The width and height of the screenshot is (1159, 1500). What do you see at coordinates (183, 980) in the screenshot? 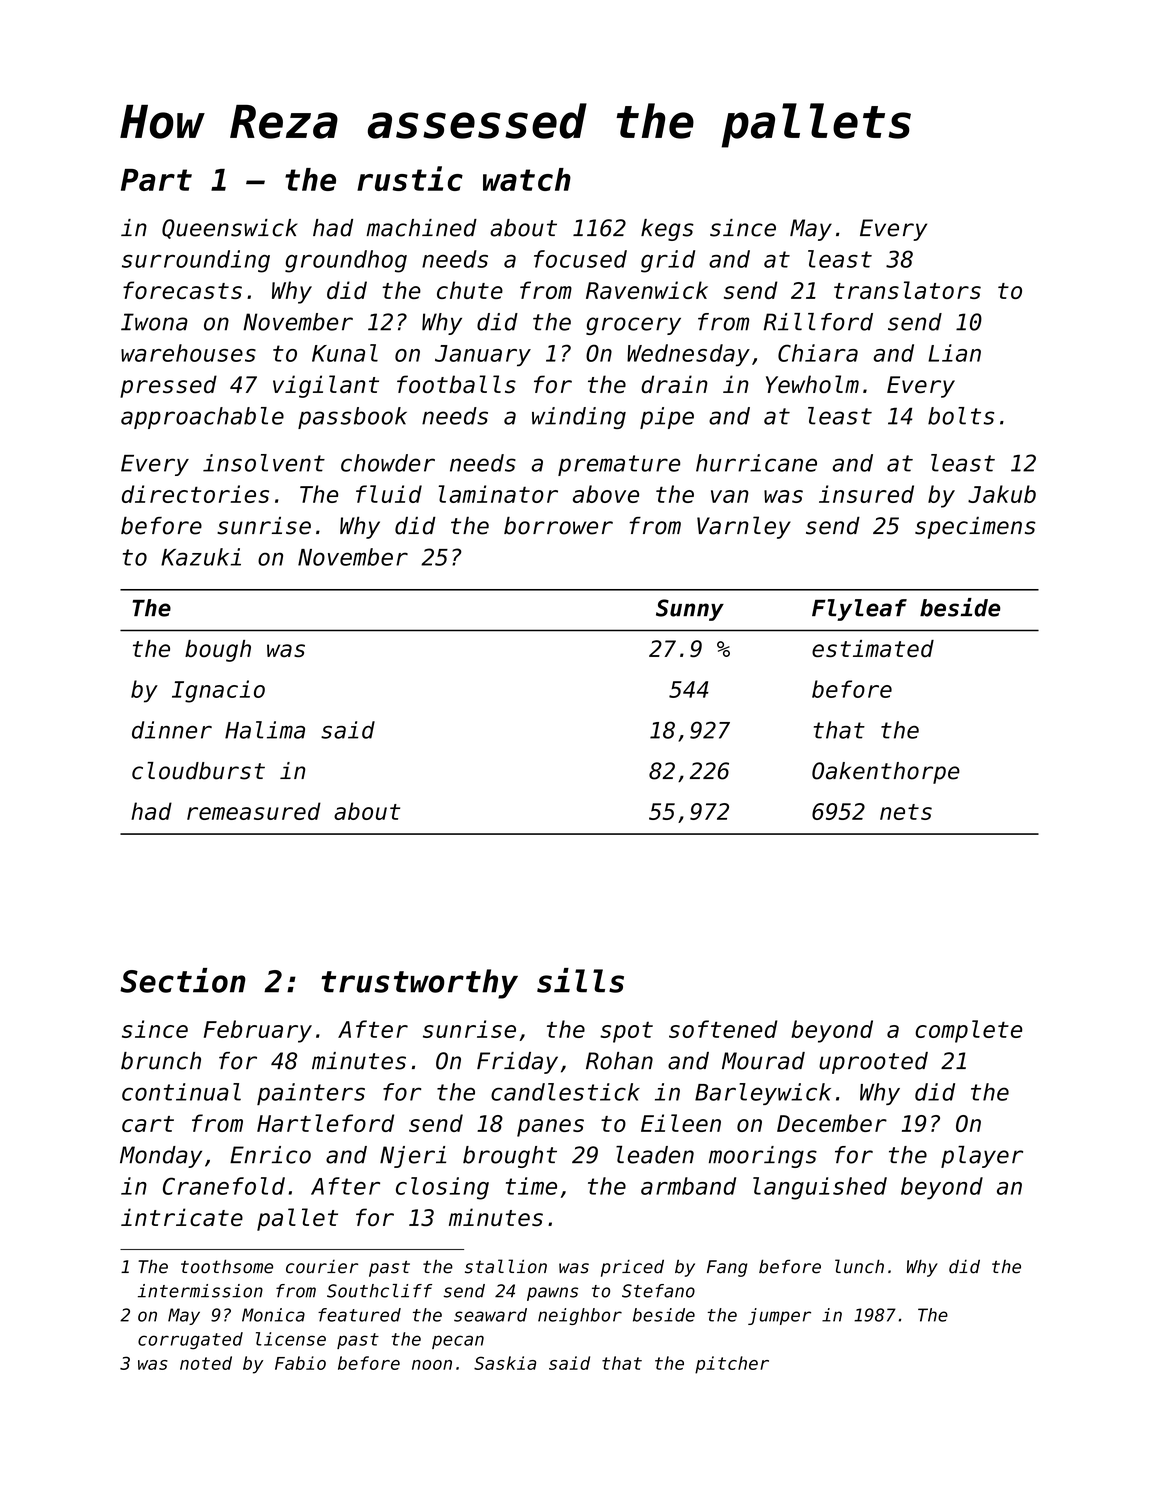
I see `Section` at bounding box center [183, 980].
